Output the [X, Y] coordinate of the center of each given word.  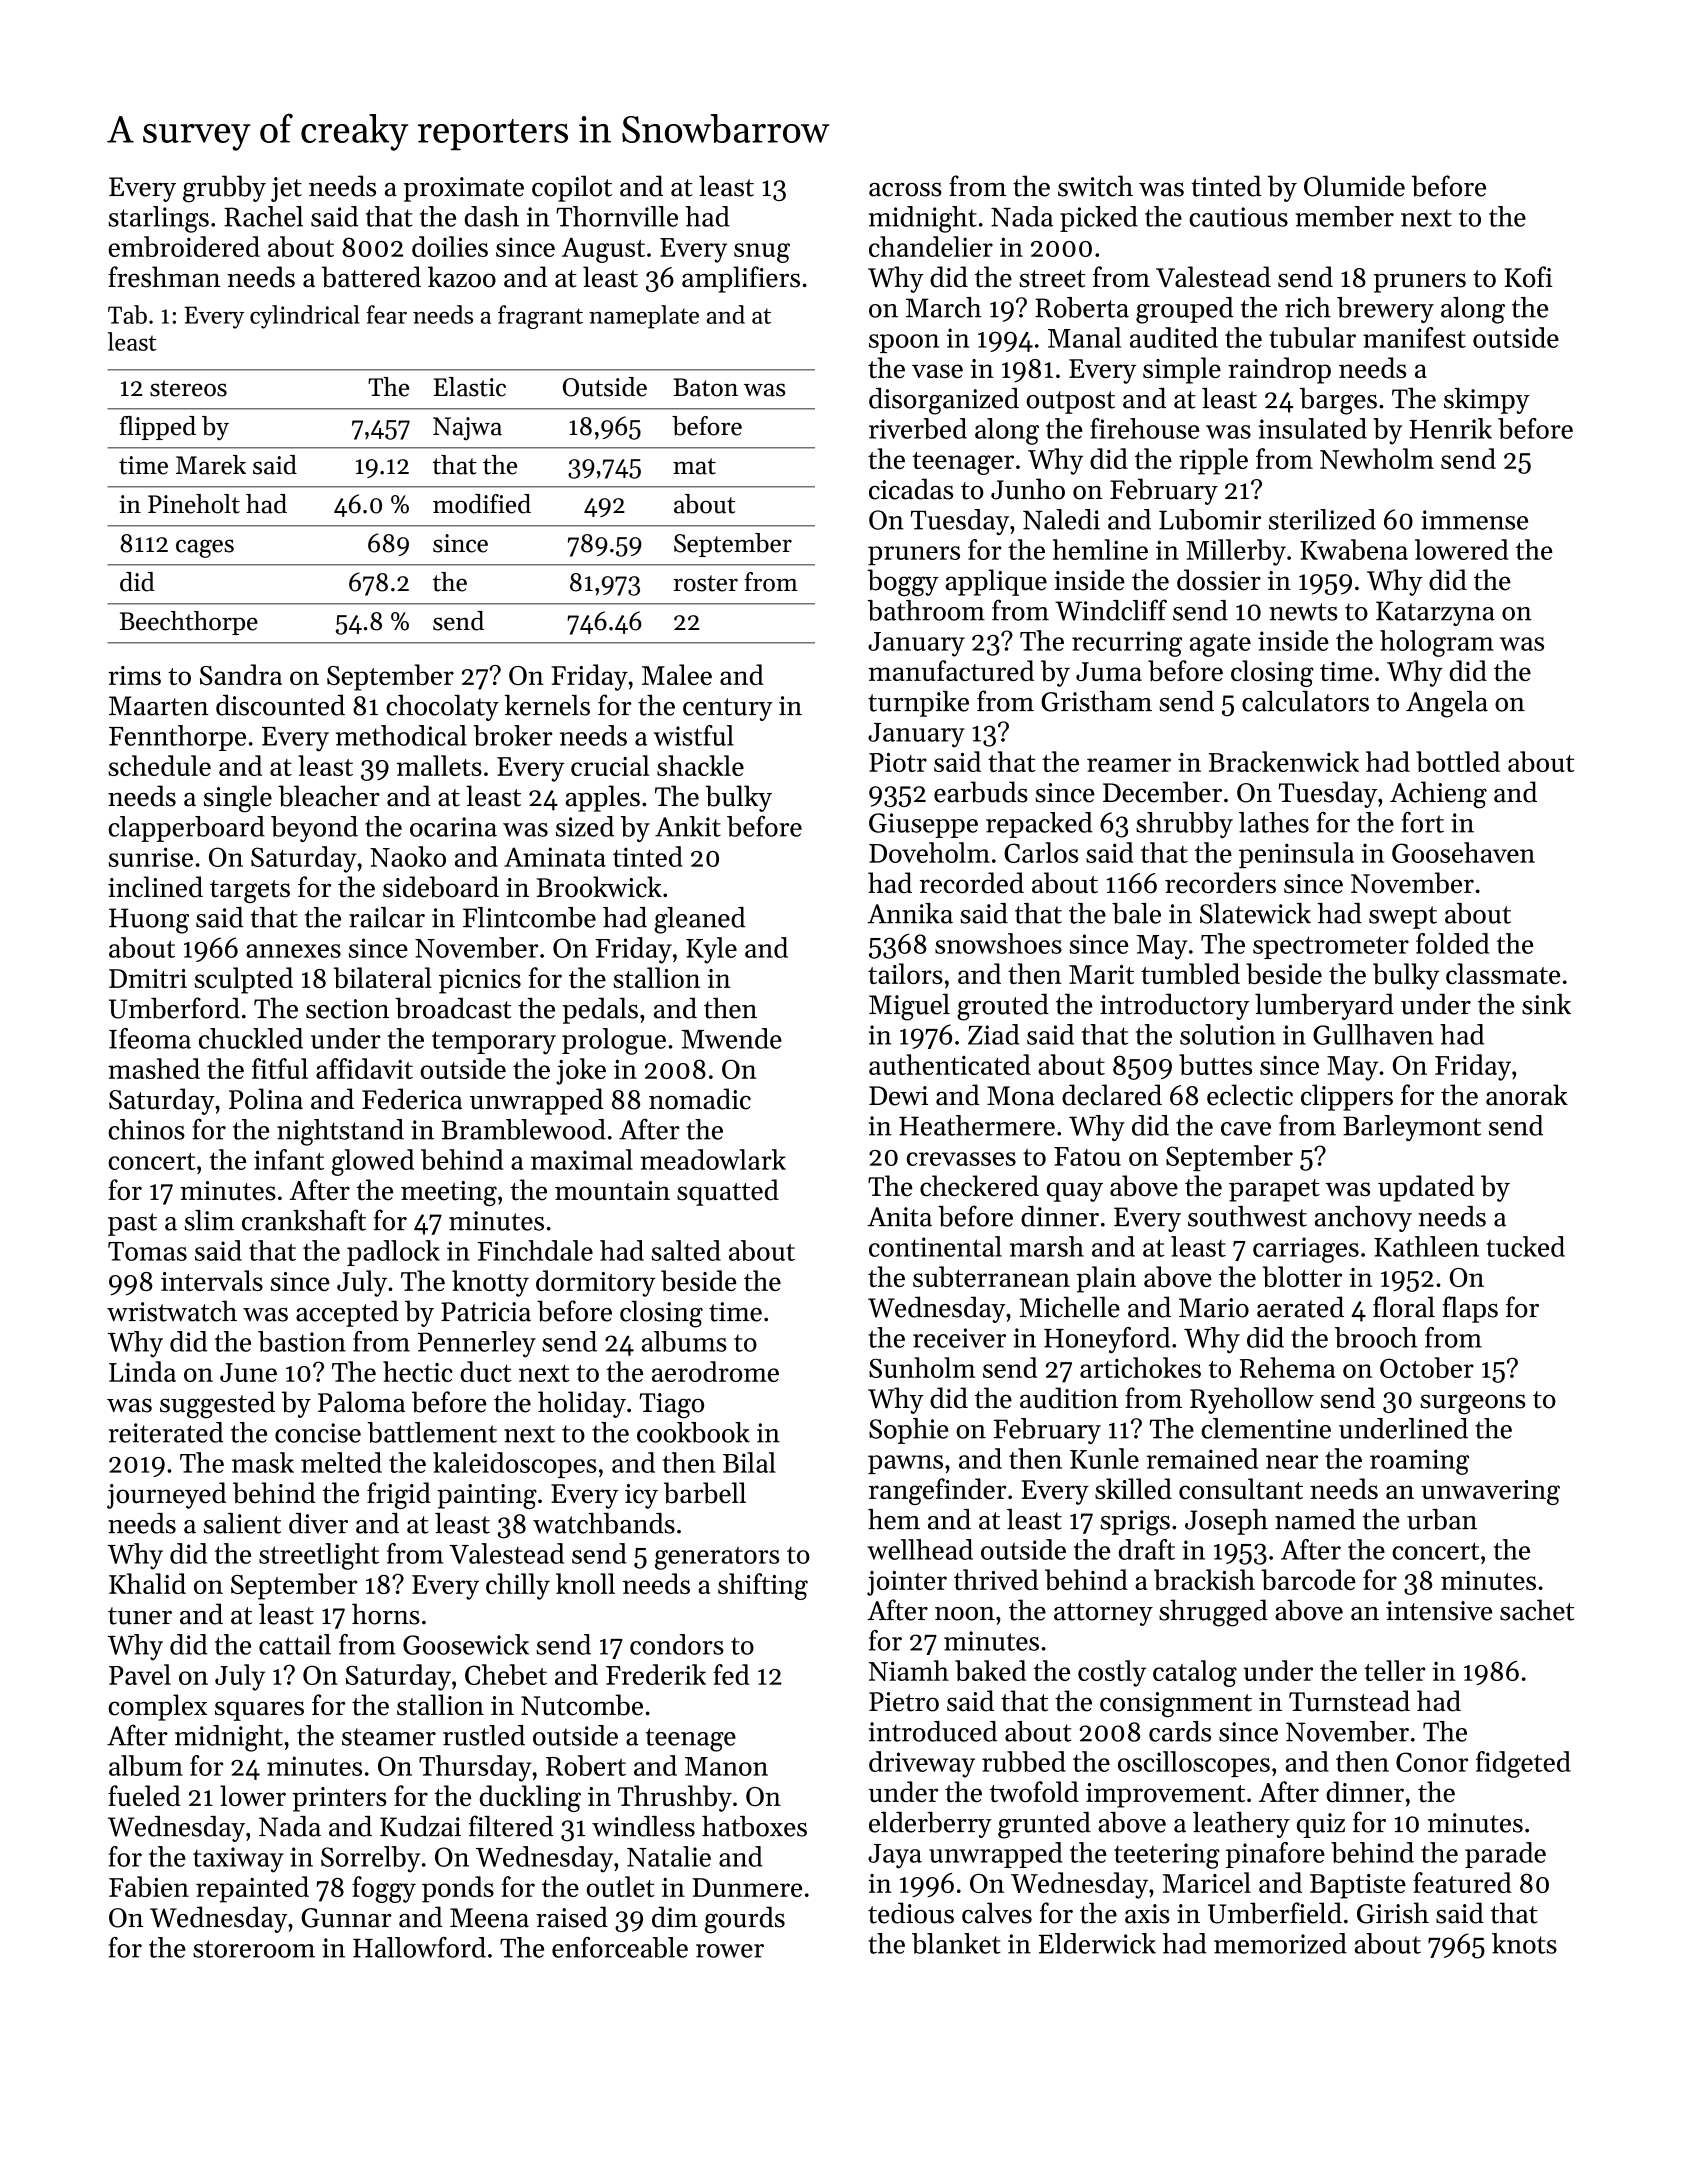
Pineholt [194, 504]
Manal [1084, 337]
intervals [212, 1280]
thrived [996, 1579]
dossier [1219, 580]
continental [935, 1246]
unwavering [1490, 1492]
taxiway [238, 1860]
